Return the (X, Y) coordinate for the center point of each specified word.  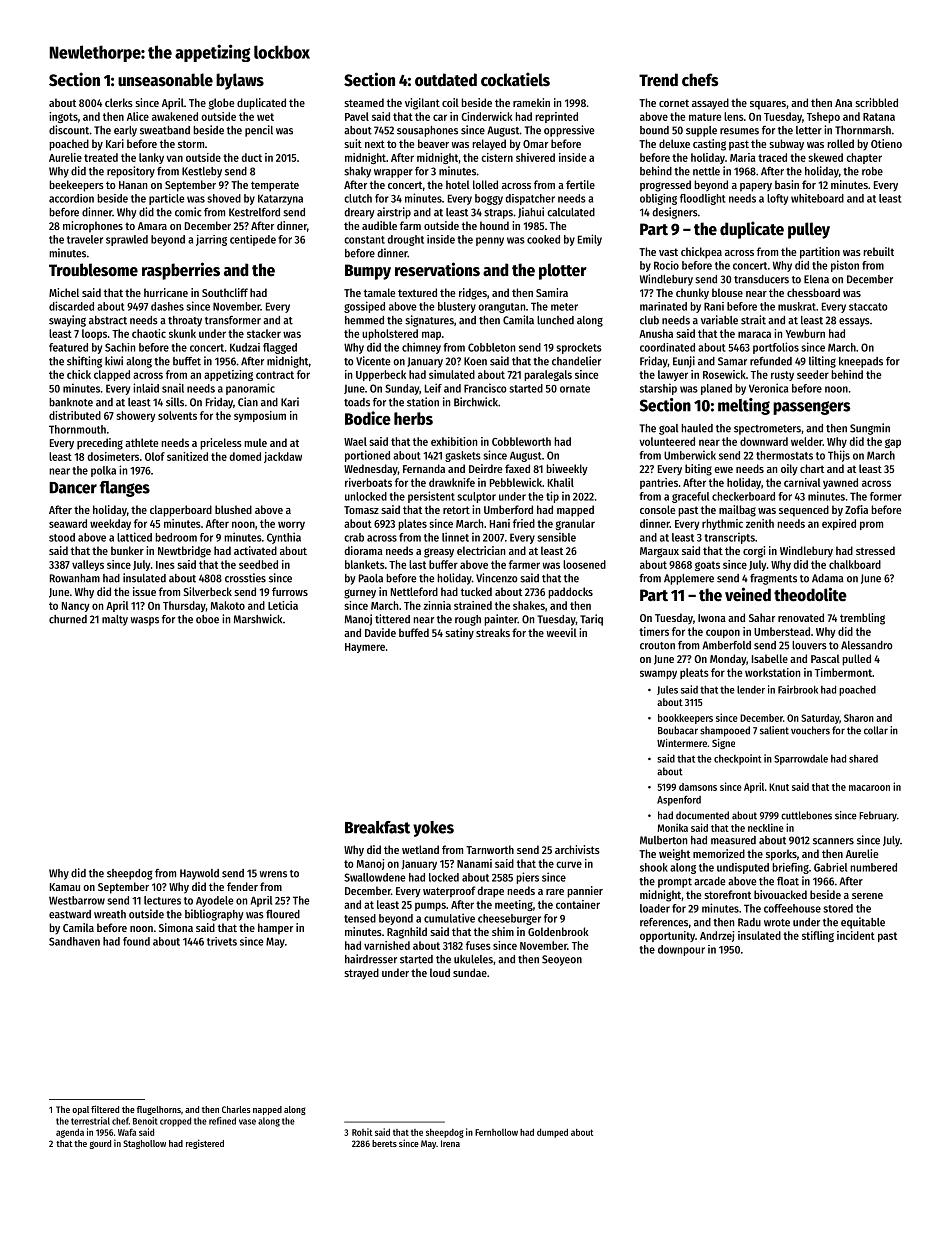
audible (379, 225)
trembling (862, 619)
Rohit (362, 1132)
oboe (207, 619)
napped (267, 1110)
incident (856, 935)
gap (893, 443)
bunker (127, 550)
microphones (93, 227)
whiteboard (817, 198)
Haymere (365, 648)
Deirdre (485, 468)
